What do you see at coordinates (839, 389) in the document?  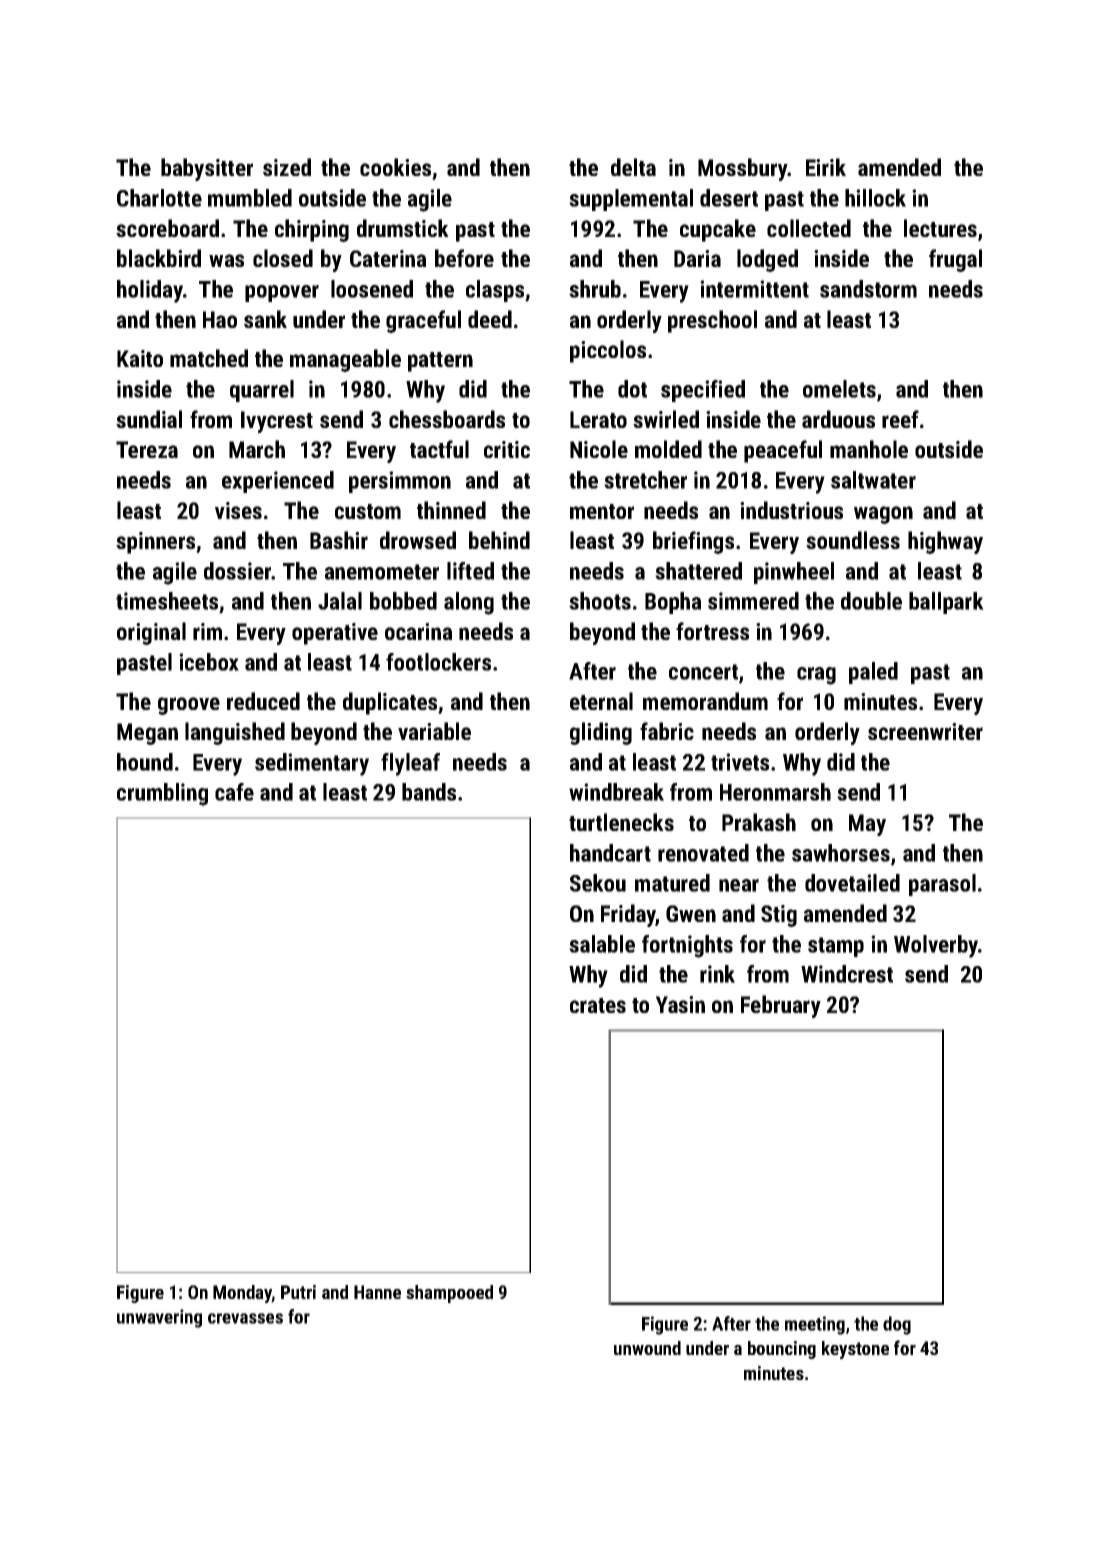 I see `omelets` at bounding box center [839, 389].
